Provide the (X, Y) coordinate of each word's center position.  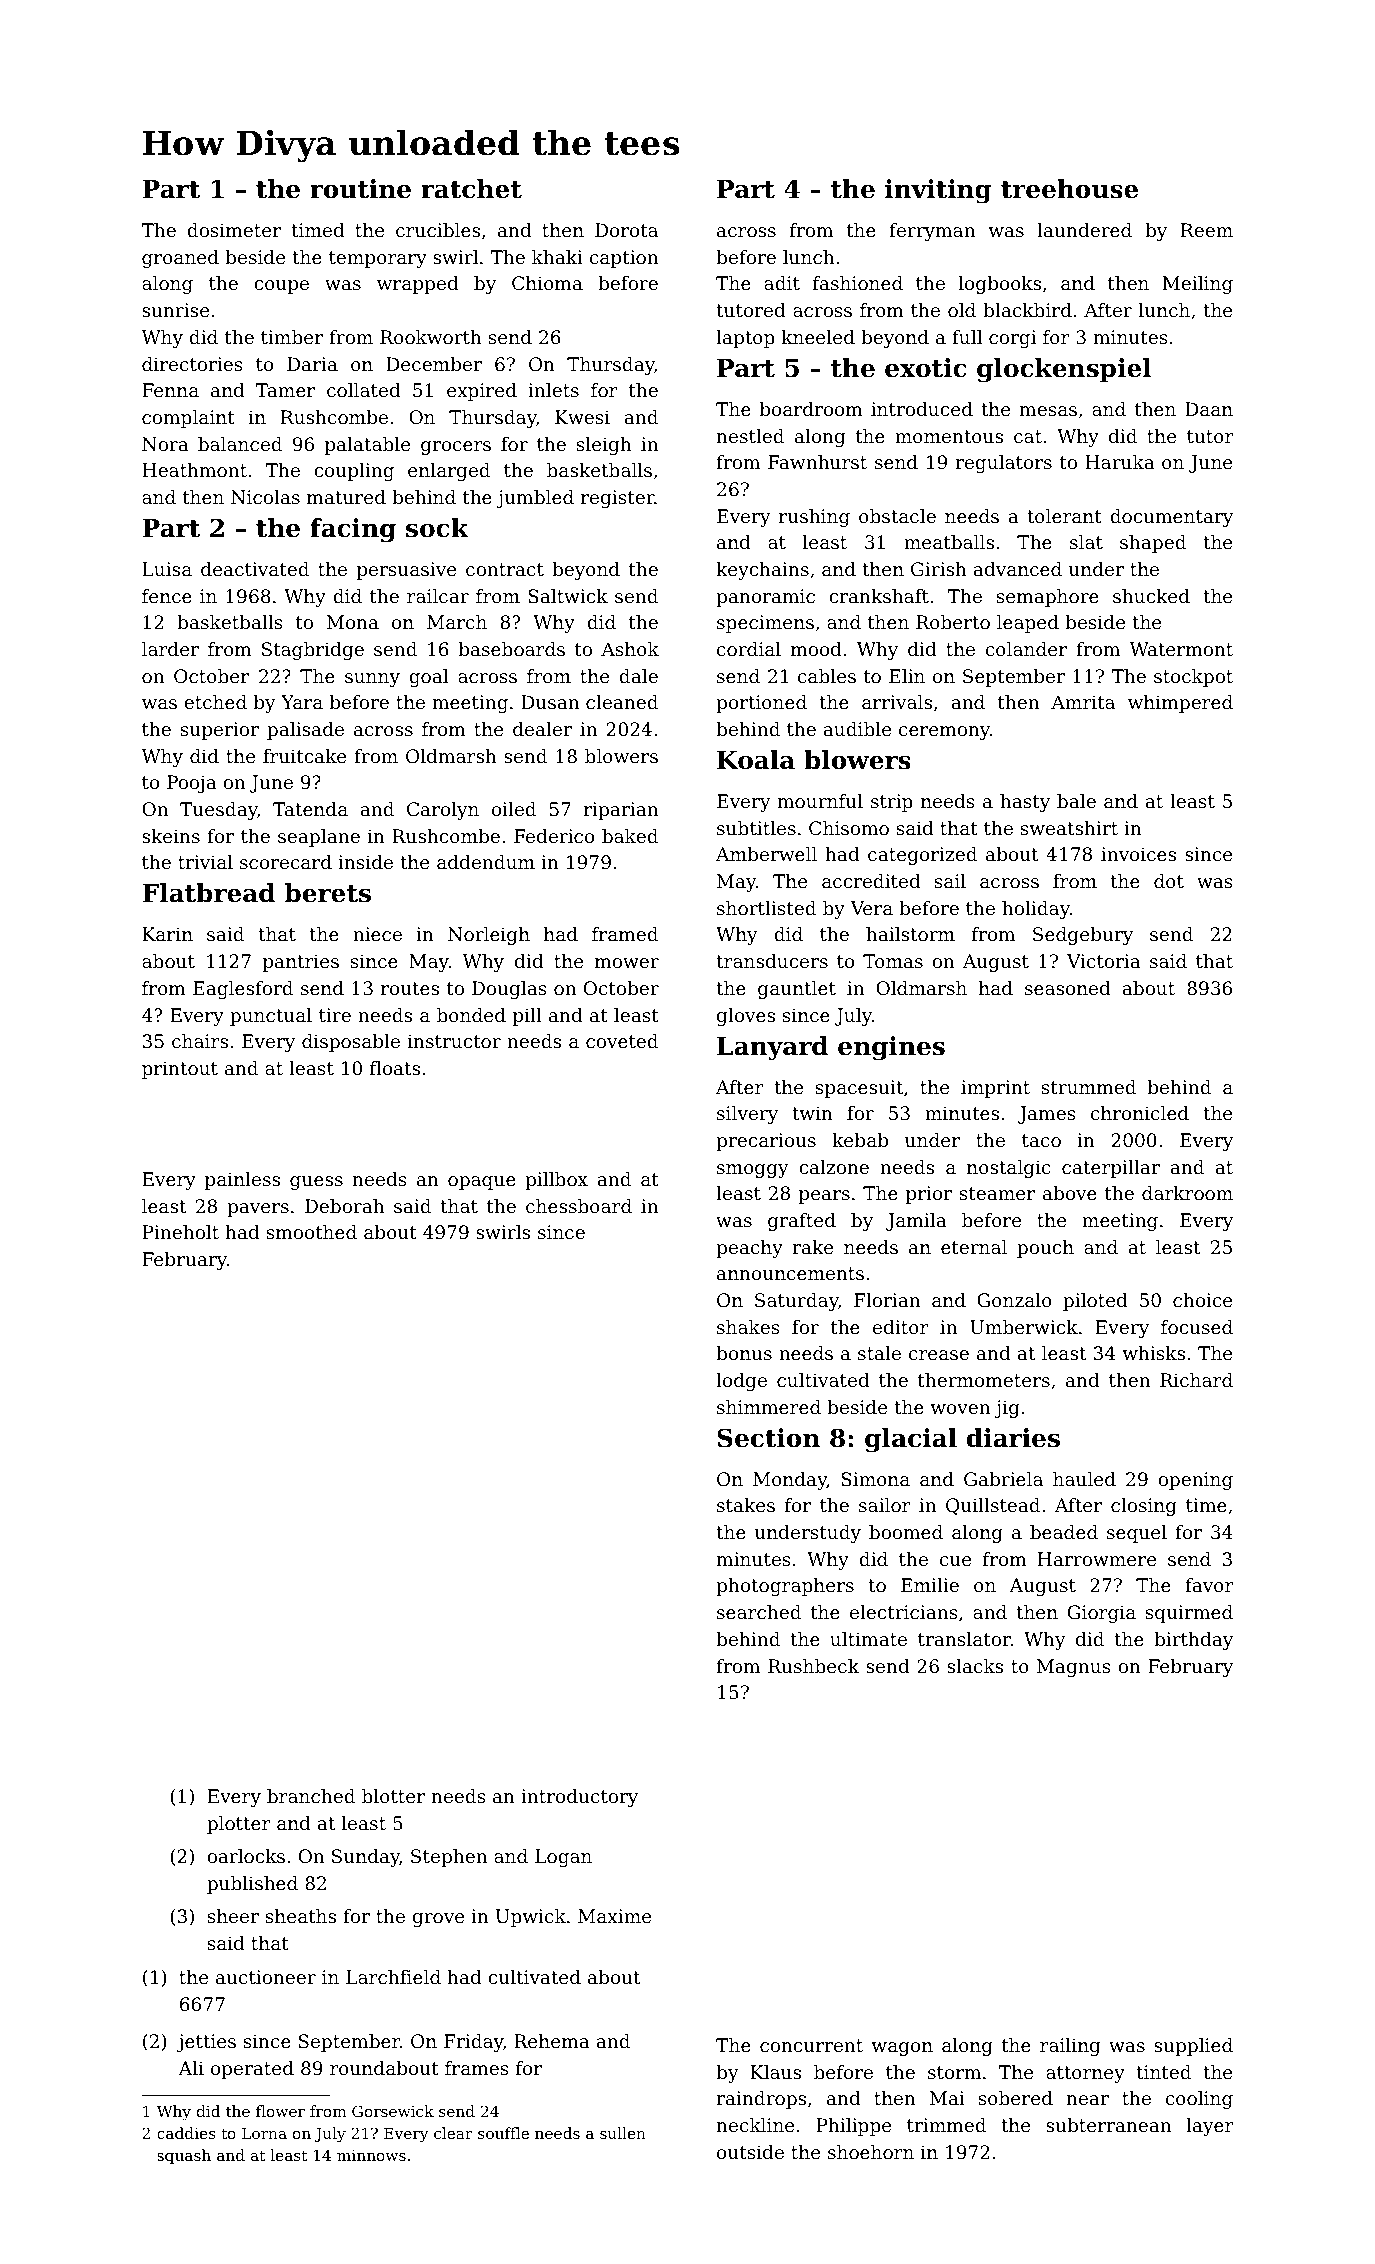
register (617, 499)
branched (311, 1796)
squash (184, 2156)
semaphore (1048, 598)
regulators (1004, 464)
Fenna (170, 390)
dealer (542, 729)
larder (170, 649)
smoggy (752, 1171)
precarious (766, 1142)
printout (180, 1070)
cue (955, 1561)
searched (759, 1612)
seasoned (1068, 988)
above (1070, 1193)
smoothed (312, 1232)
